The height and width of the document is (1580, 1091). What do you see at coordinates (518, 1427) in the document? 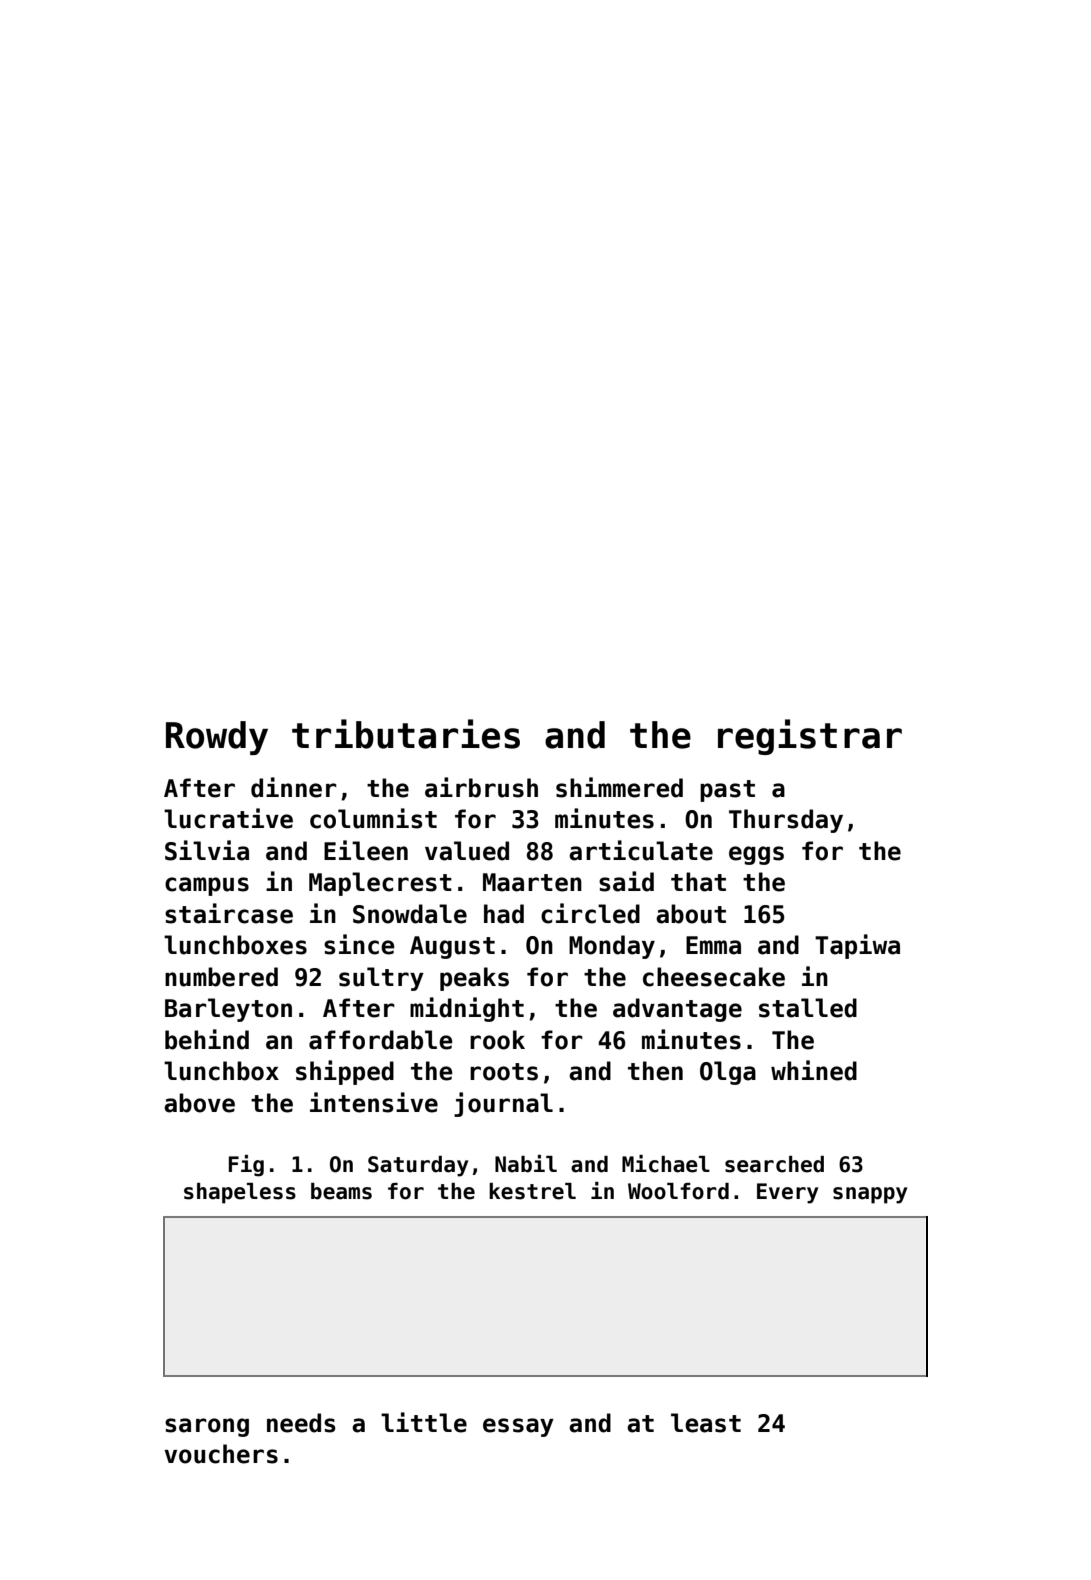
I see `essay` at bounding box center [518, 1427].
